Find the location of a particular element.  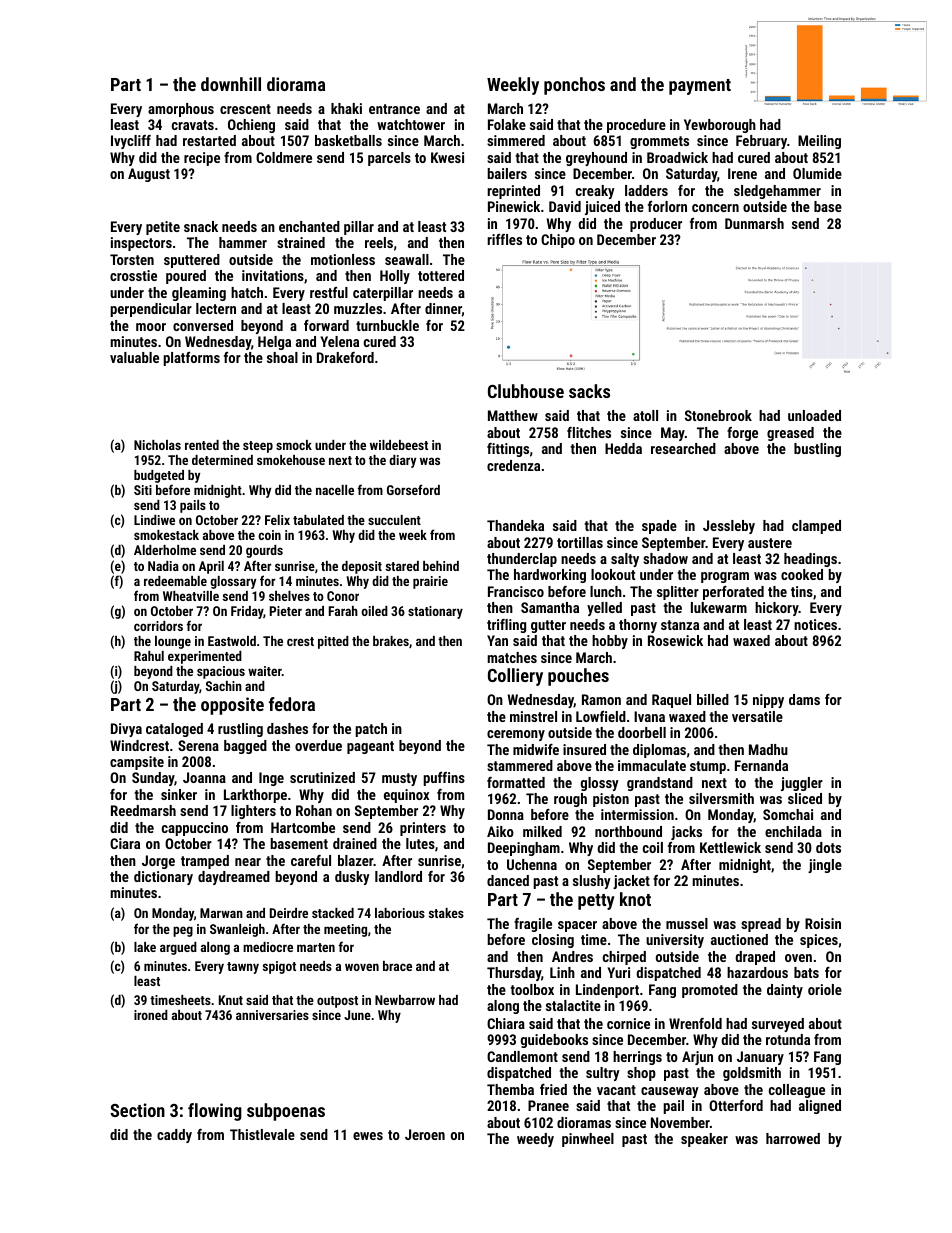

Joanna is located at coordinates (204, 777).
